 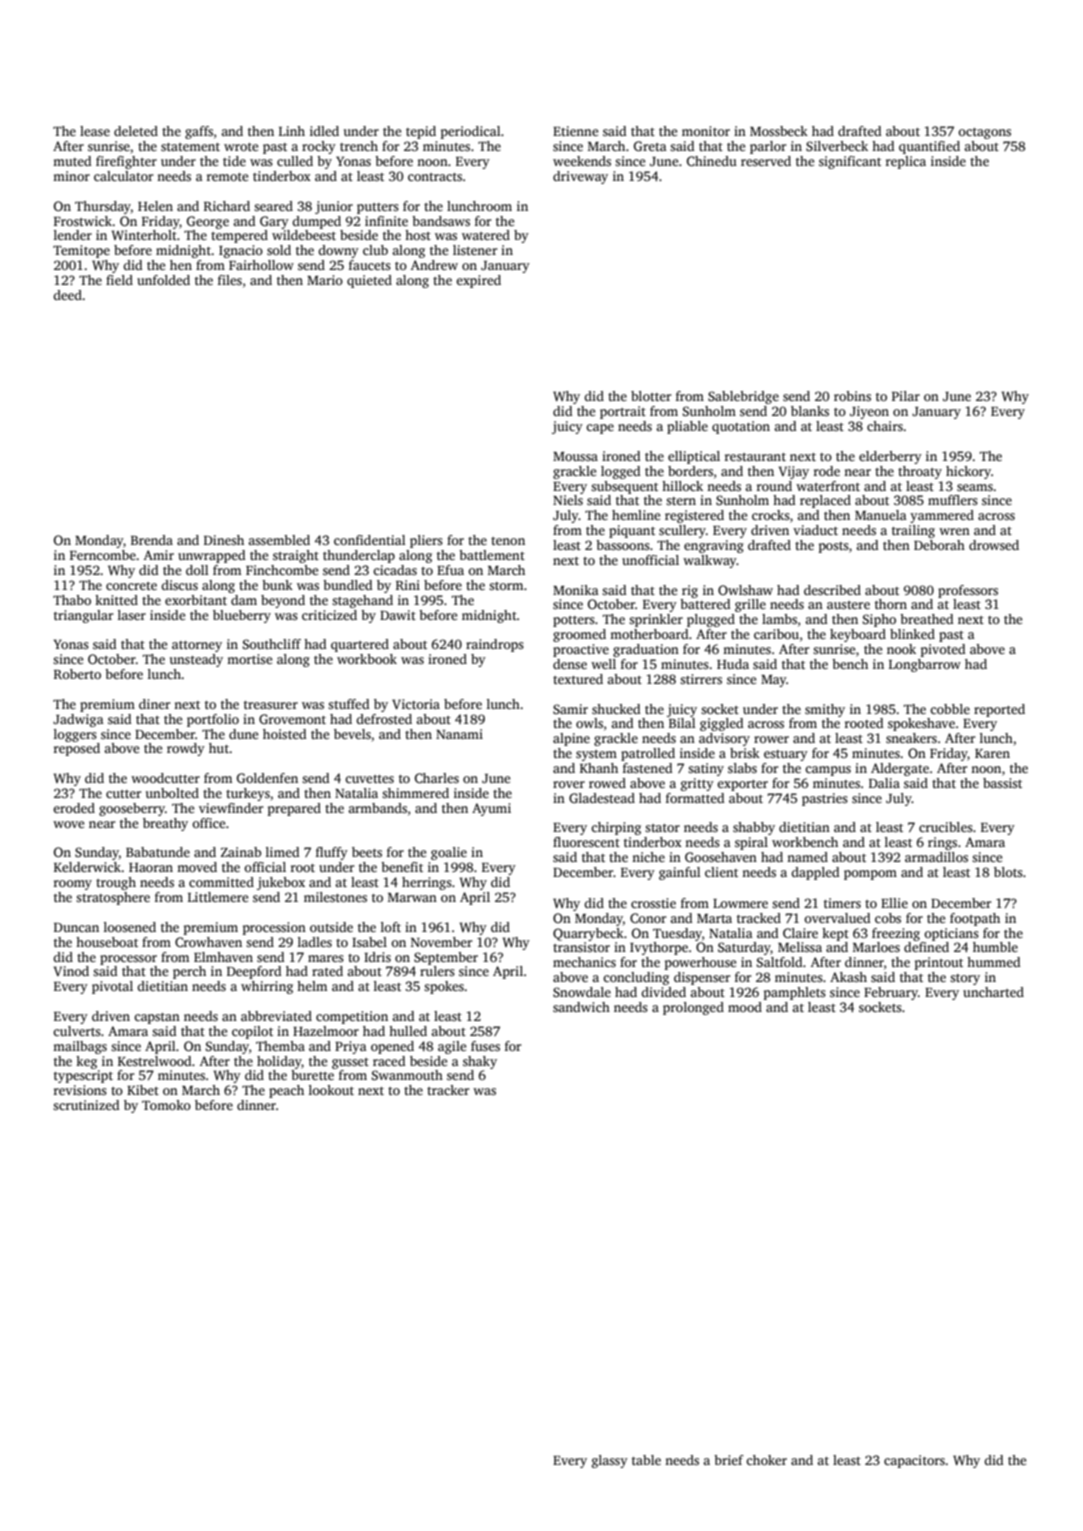 What do you see at coordinates (480, 1062) in the page?
I see `shaky` at bounding box center [480, 1062].
